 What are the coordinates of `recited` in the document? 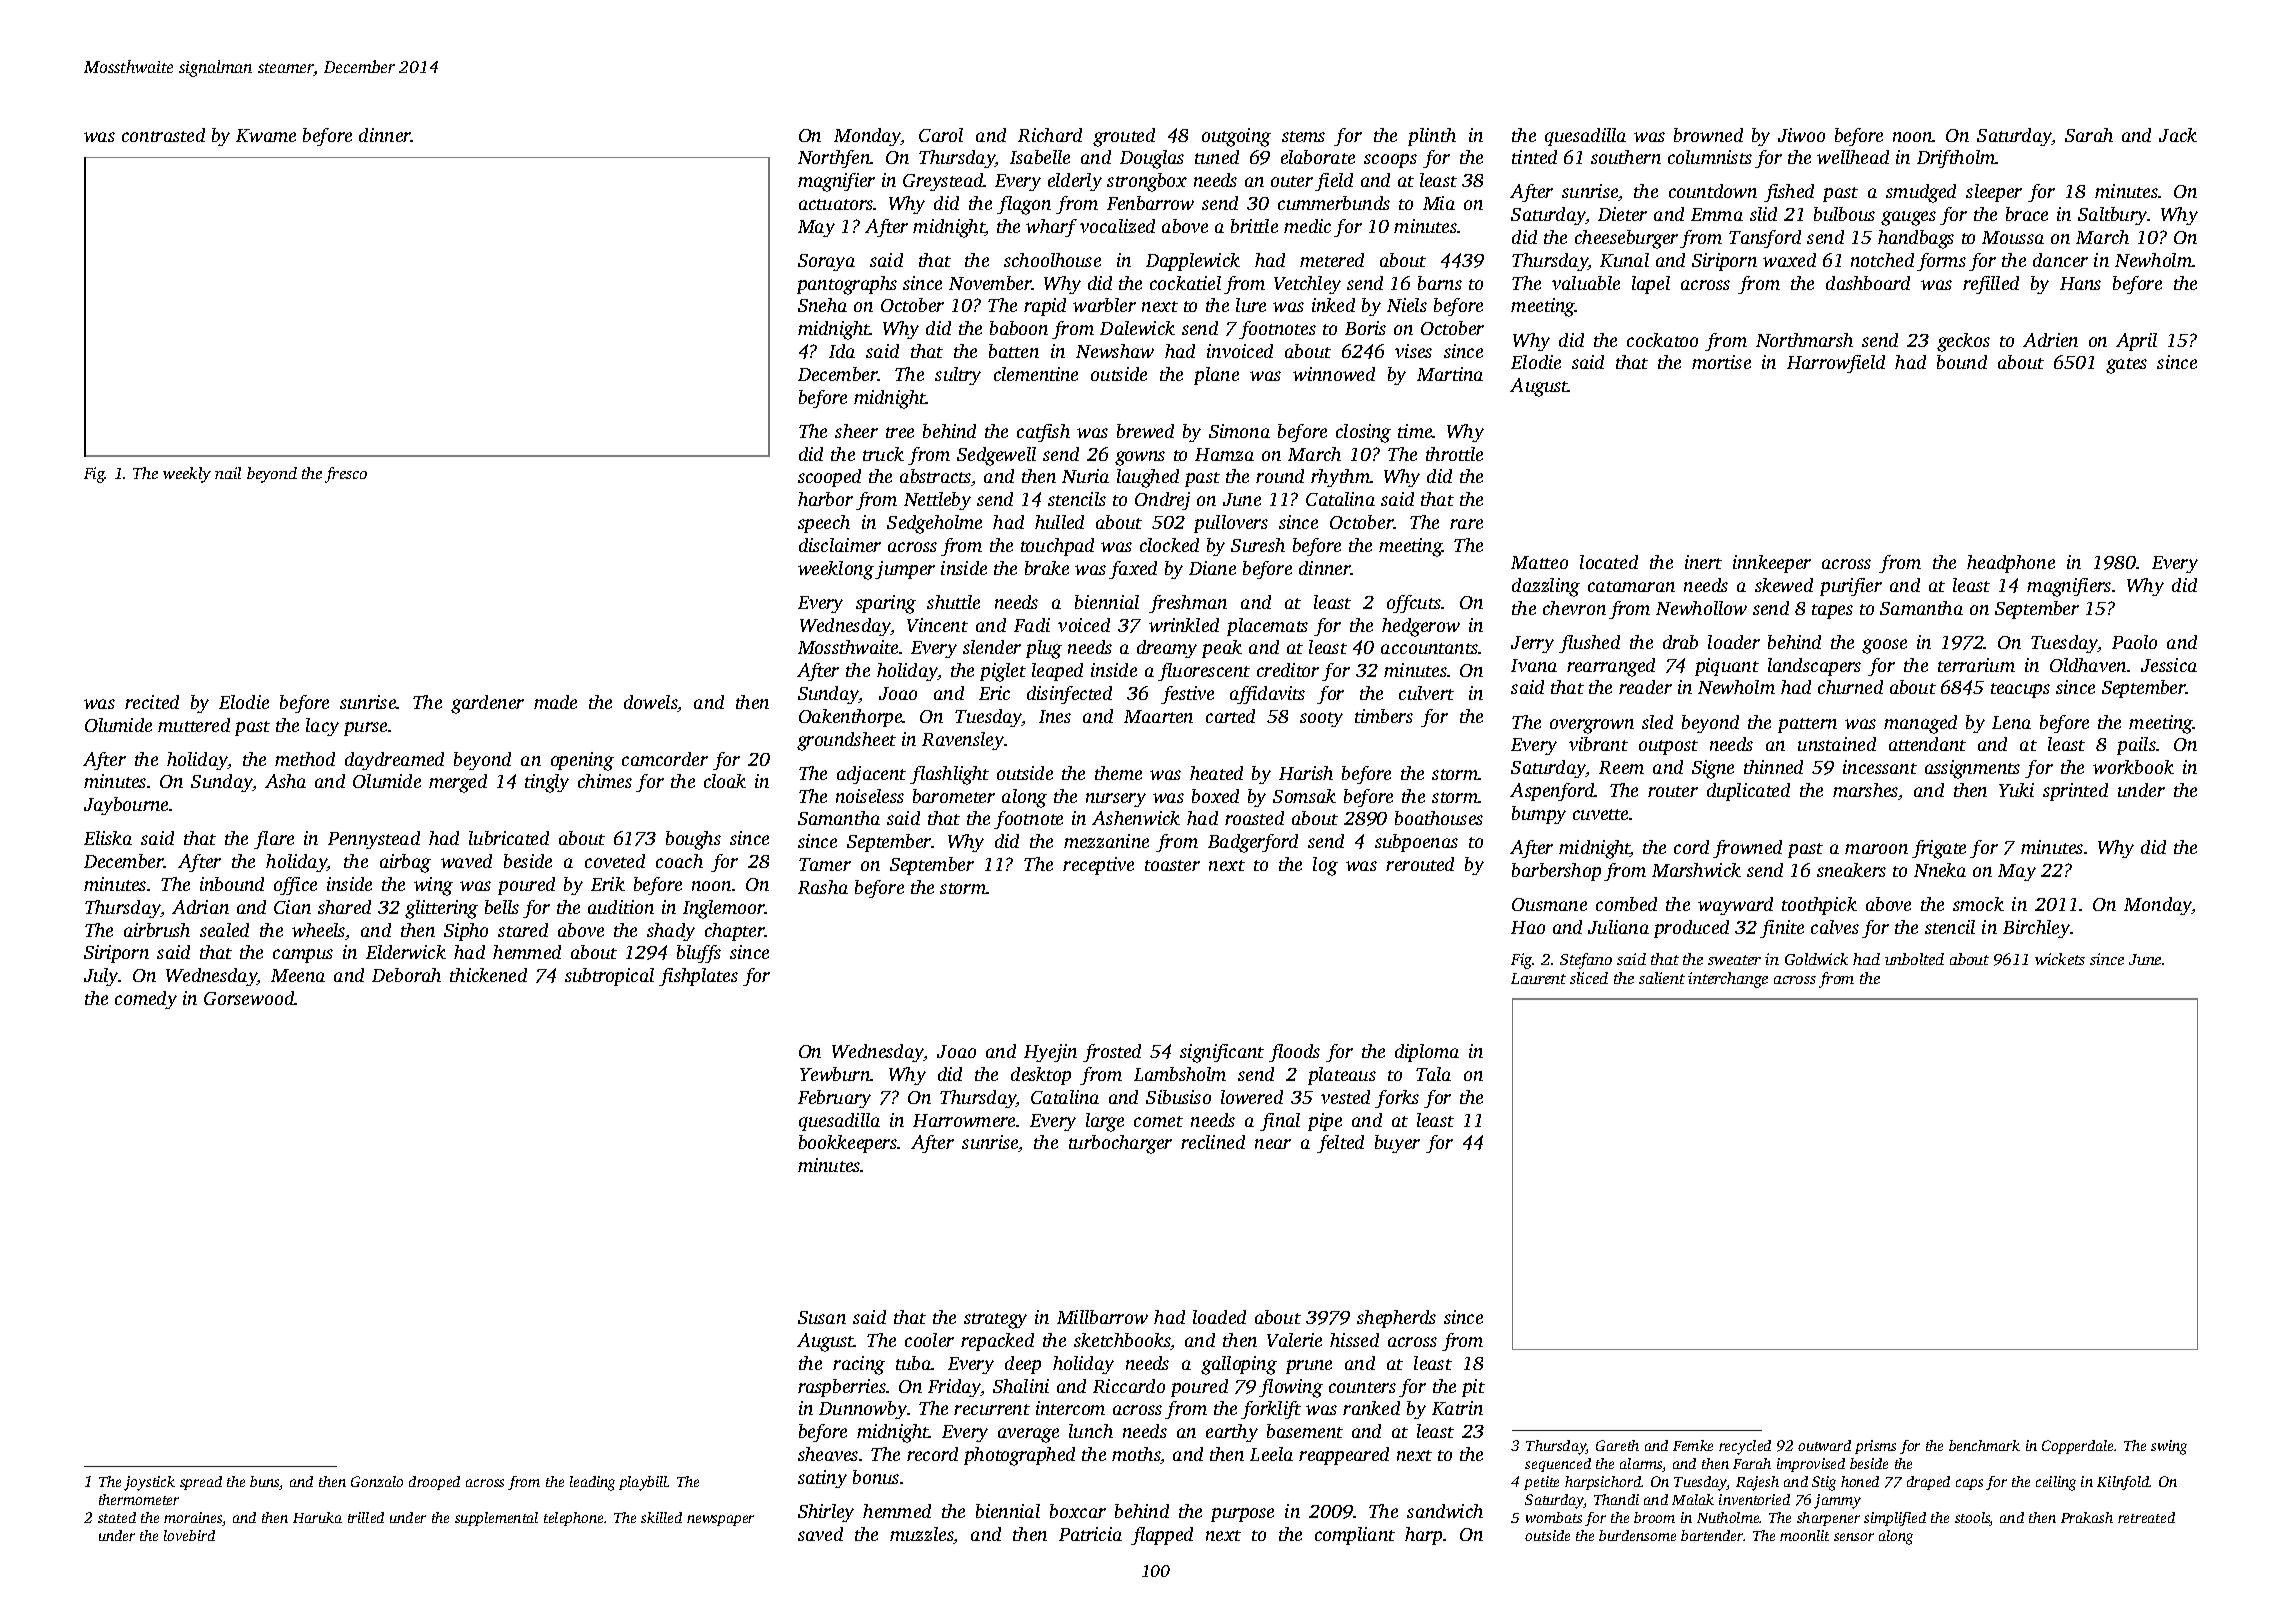 It's located at (152, 702).
